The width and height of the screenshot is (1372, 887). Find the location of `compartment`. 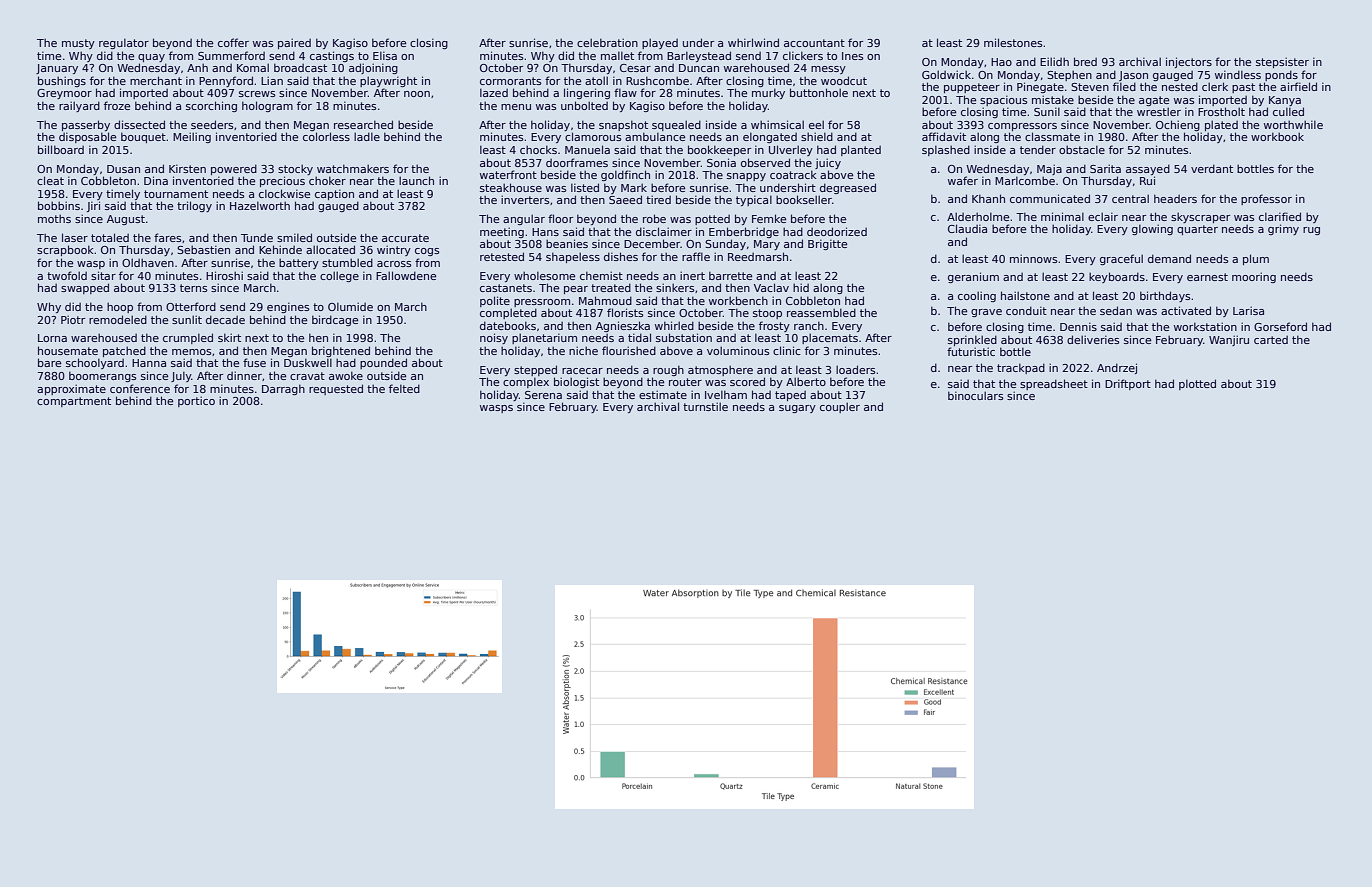

compartment is located at coordinates (74, 402).
